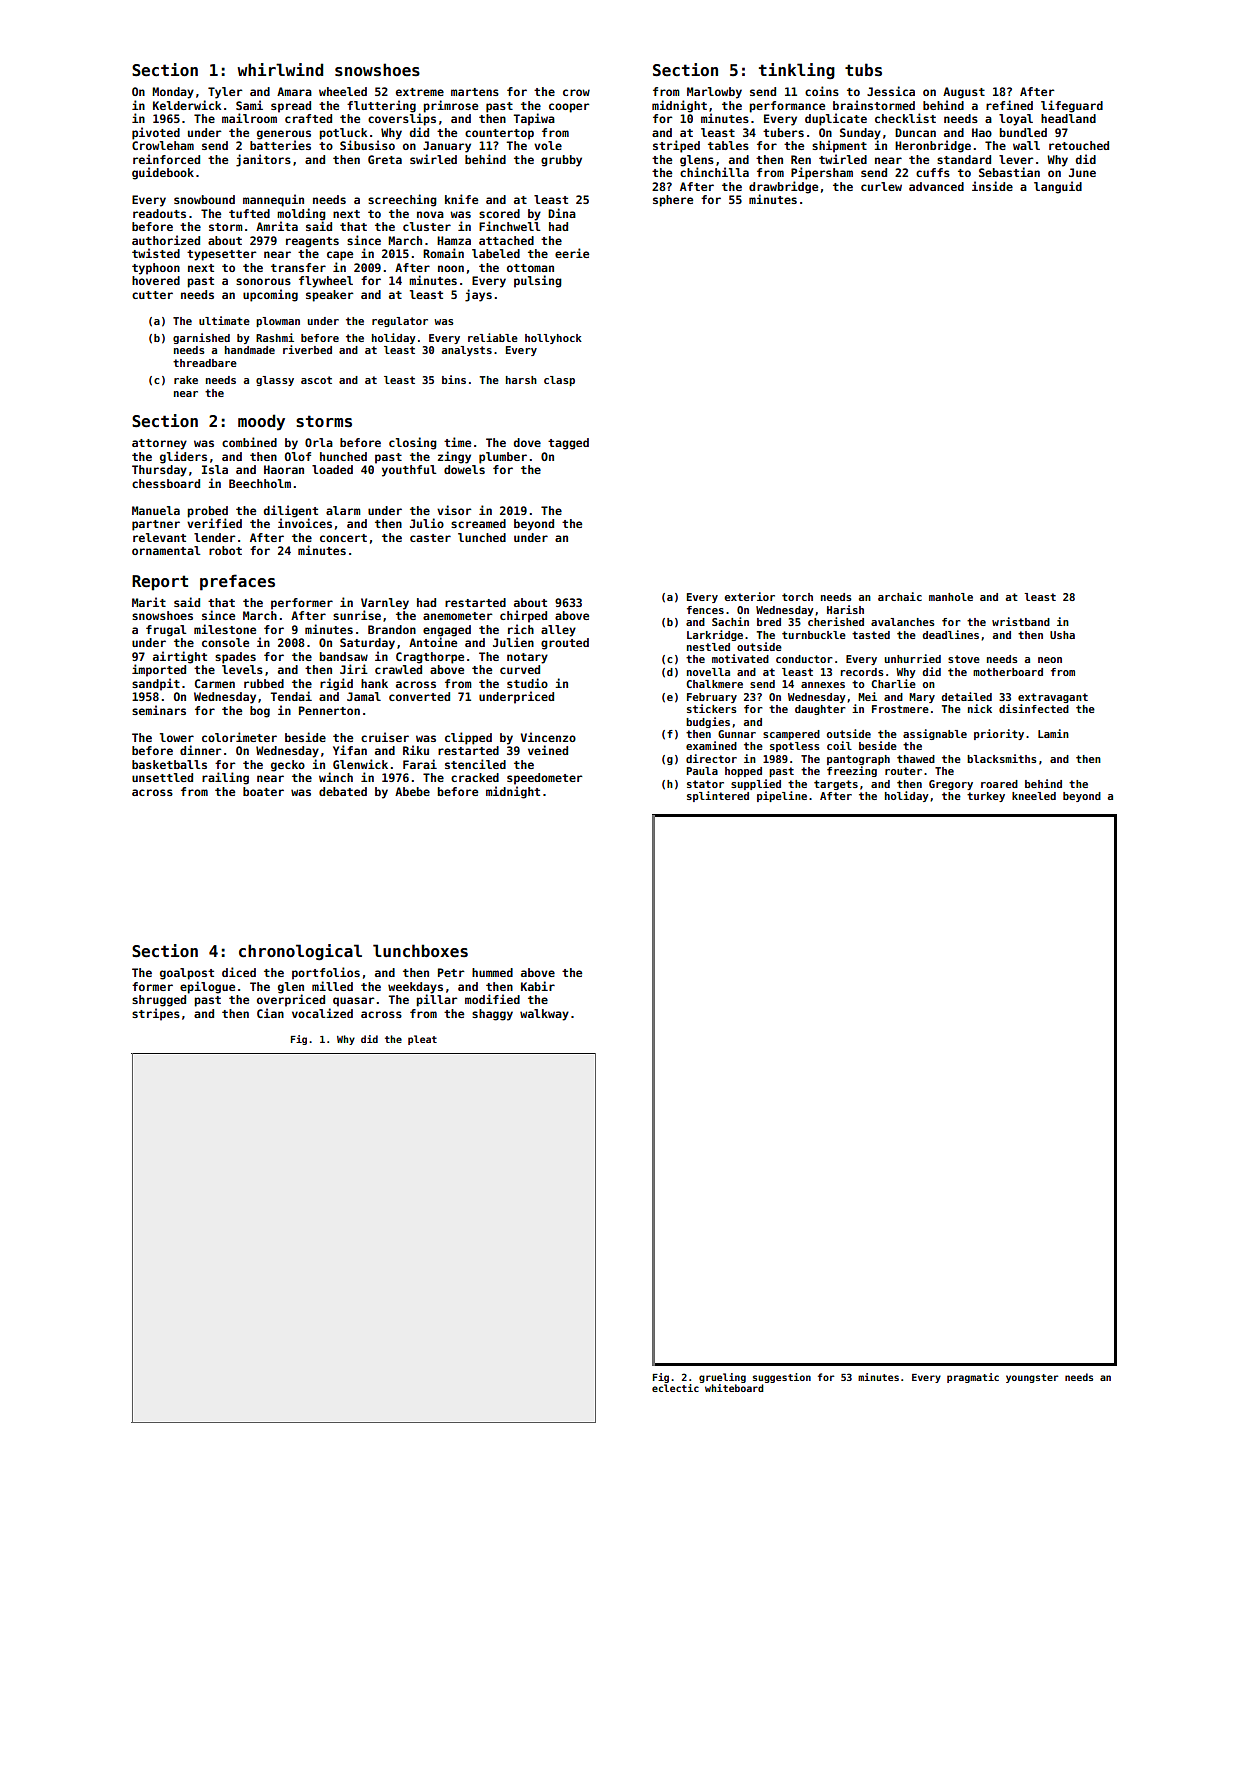  I want to click on Marlowby, so click(714, 93).
